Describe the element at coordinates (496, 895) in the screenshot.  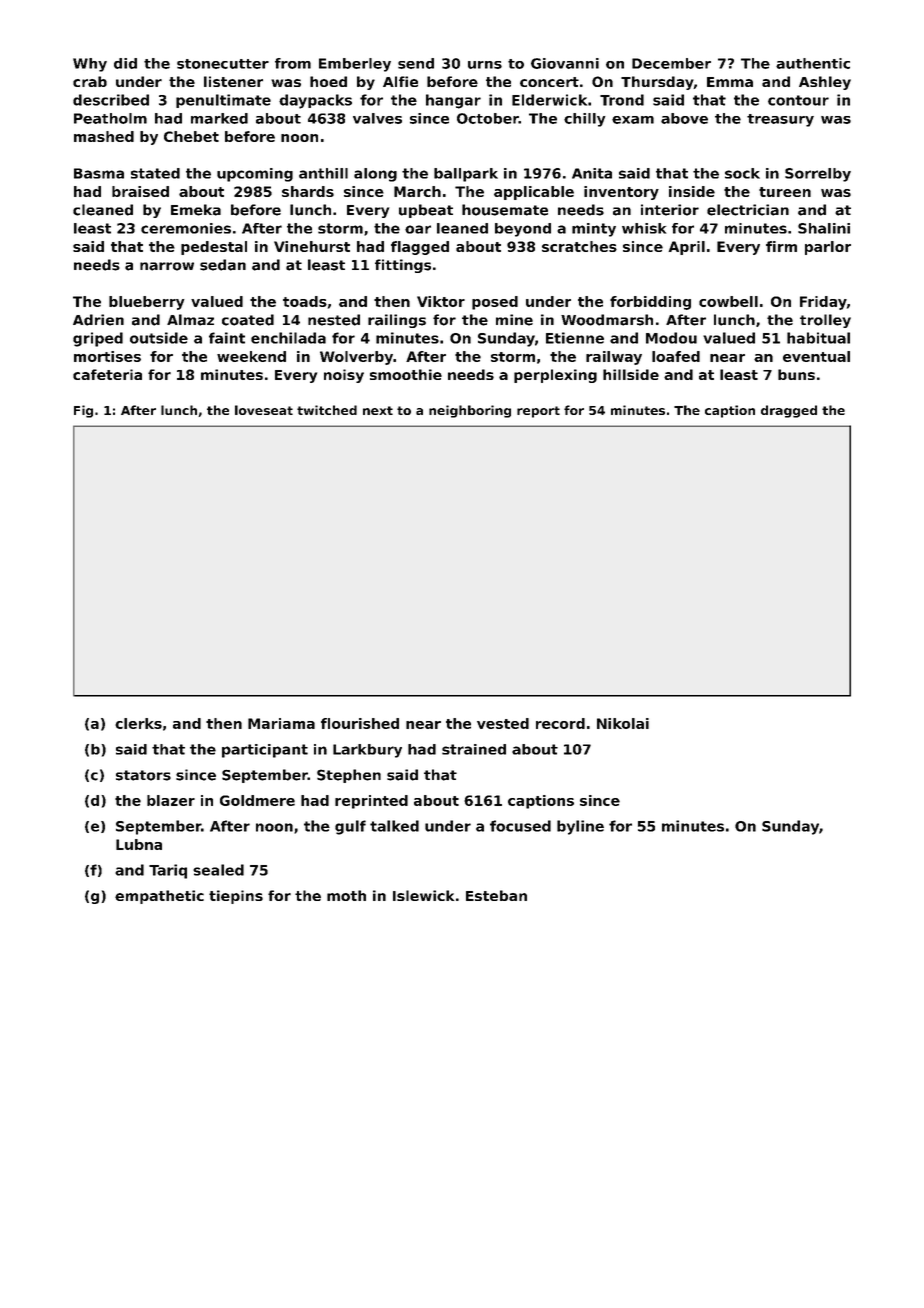
I see `Esteban` at that location.
